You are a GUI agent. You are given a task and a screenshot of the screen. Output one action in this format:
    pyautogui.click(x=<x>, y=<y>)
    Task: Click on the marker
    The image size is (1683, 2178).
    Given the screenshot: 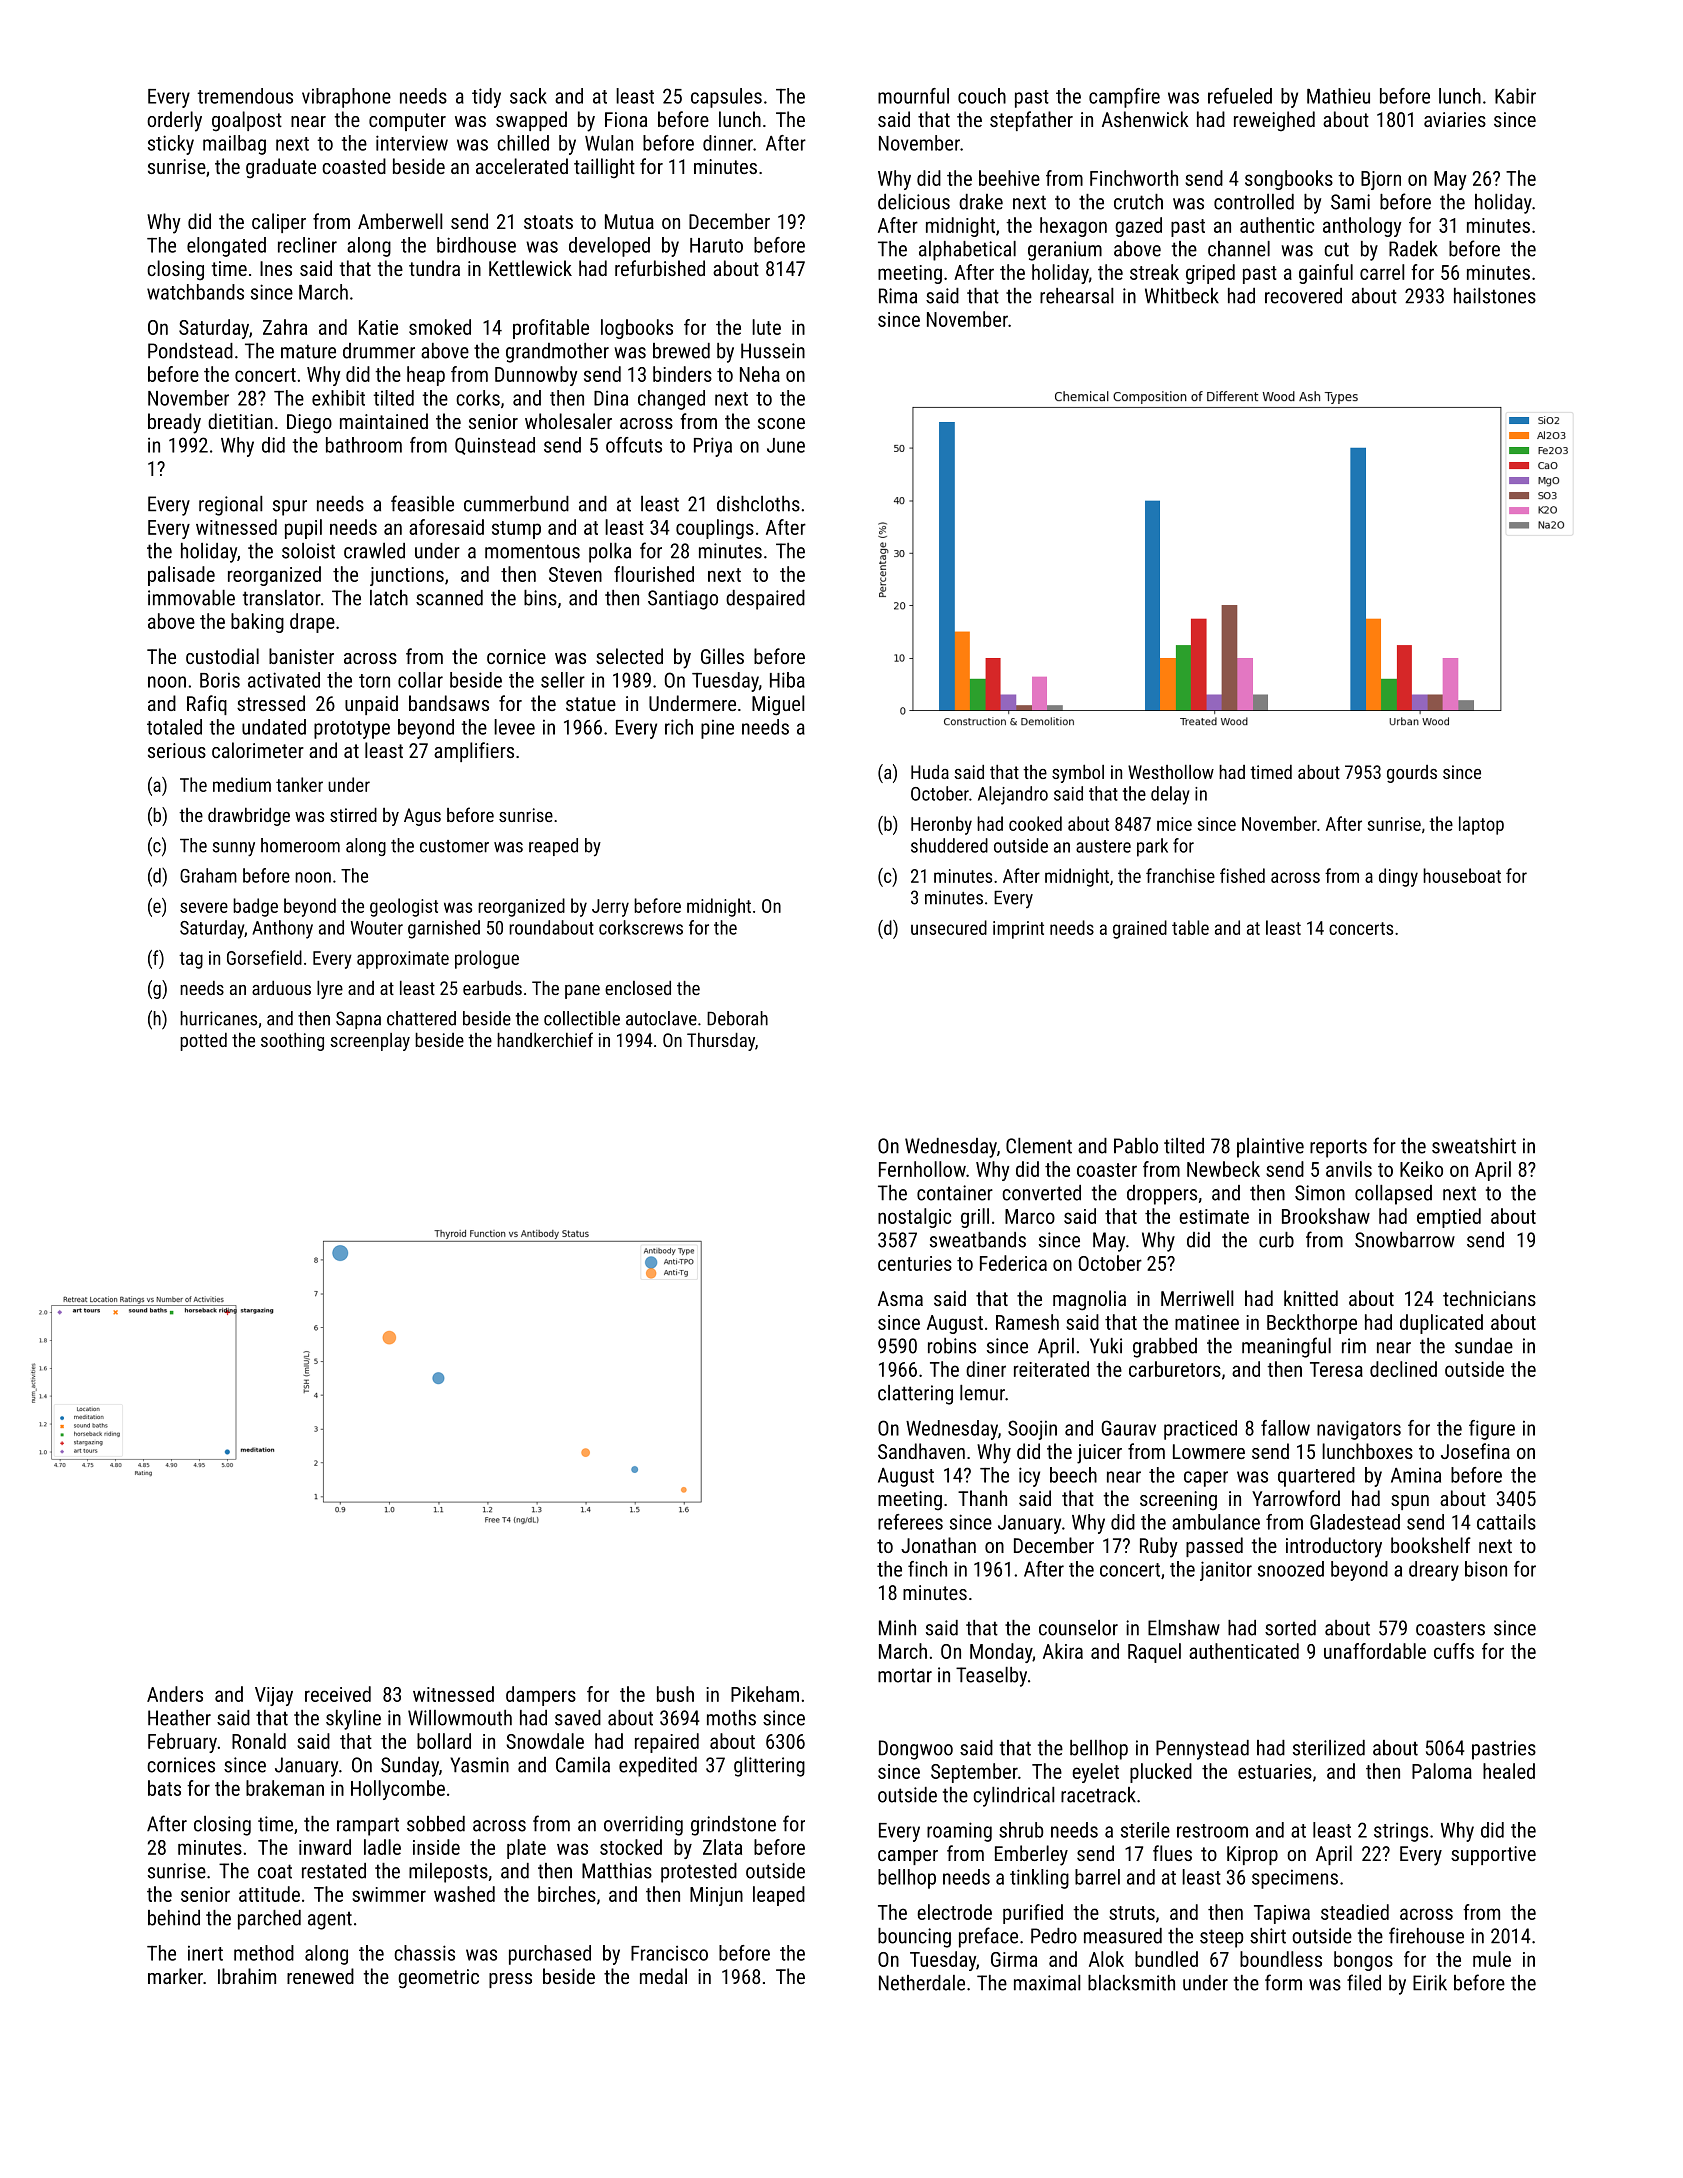 What is the action you would take?
    pyautogui.click(x=175, y=1976)
